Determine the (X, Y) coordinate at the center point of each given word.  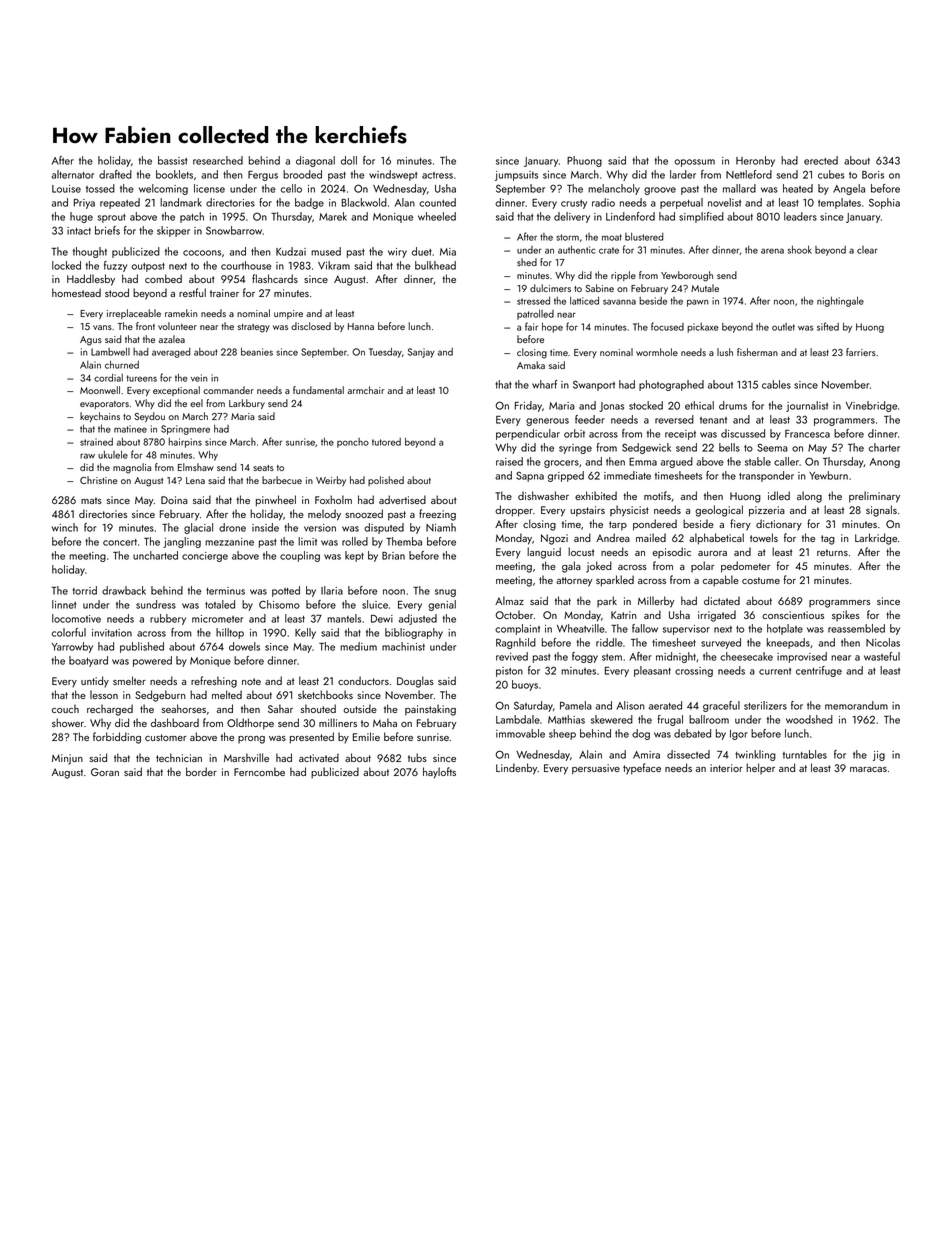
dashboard (175, 722)
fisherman (757, 352)
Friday (528, 406)
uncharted (155, 555)
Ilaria (332, 590)
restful (192, 292)
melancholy (614, 189)
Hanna (361, 326)
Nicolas (883, 642)
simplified (701, 217)
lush (725, 352)
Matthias (566, 719)
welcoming (163, 189)
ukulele (113, 455)
